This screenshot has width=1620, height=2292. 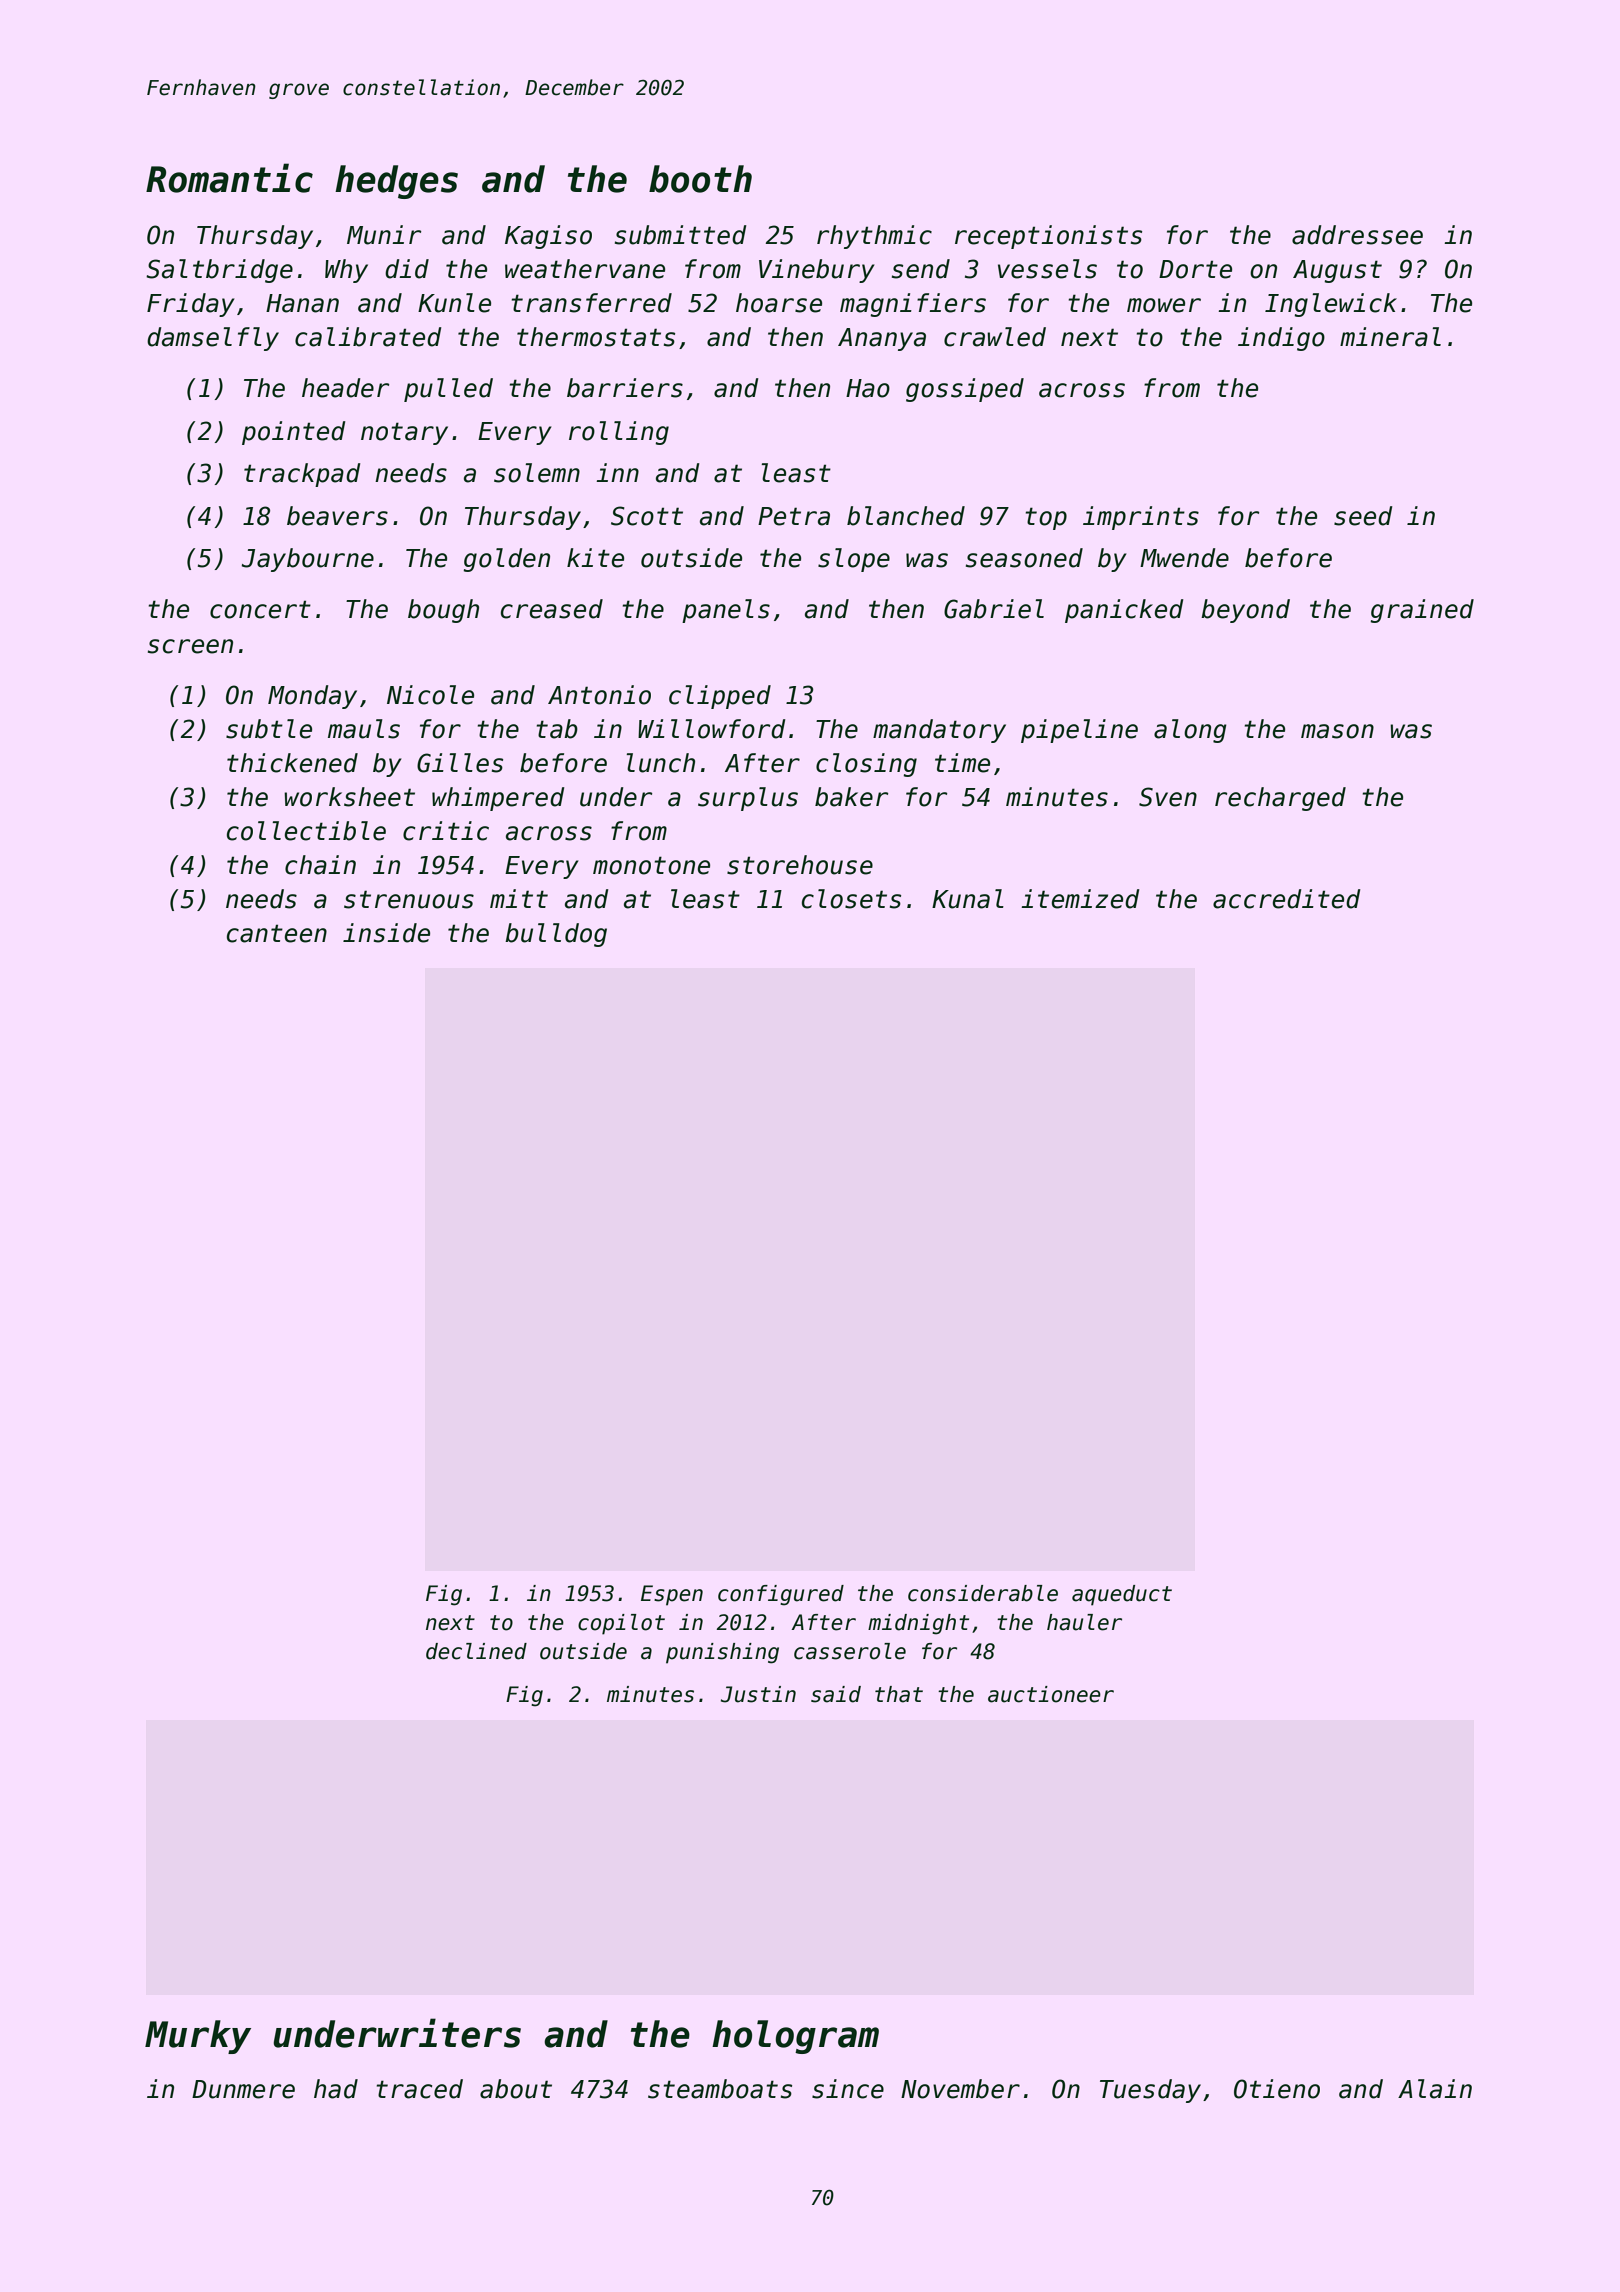 I want to click on receptionists, so click(x=1048, y=237).
